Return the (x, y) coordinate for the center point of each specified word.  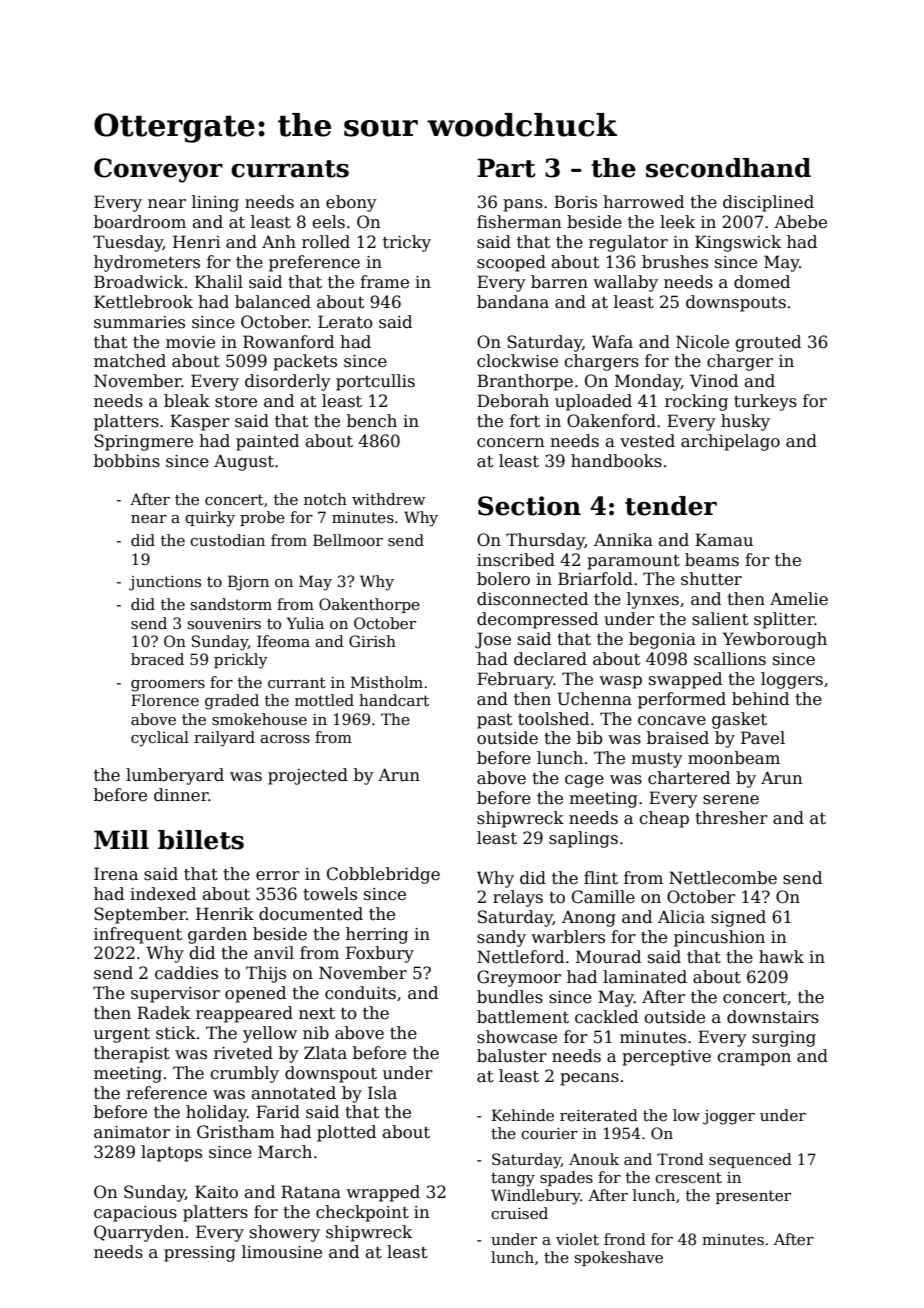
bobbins (127, 461)
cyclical (160, 739)
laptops (171, 1153)
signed (738, 918)
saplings (583, 839)
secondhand (728, 168)
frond (625, 1239)
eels (328, 222)
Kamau (724, 540)
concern (511, 443)
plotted (346, 1133)
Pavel (763, 738)
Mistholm (387, 682)
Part (506, 168)
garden (217, 935)
